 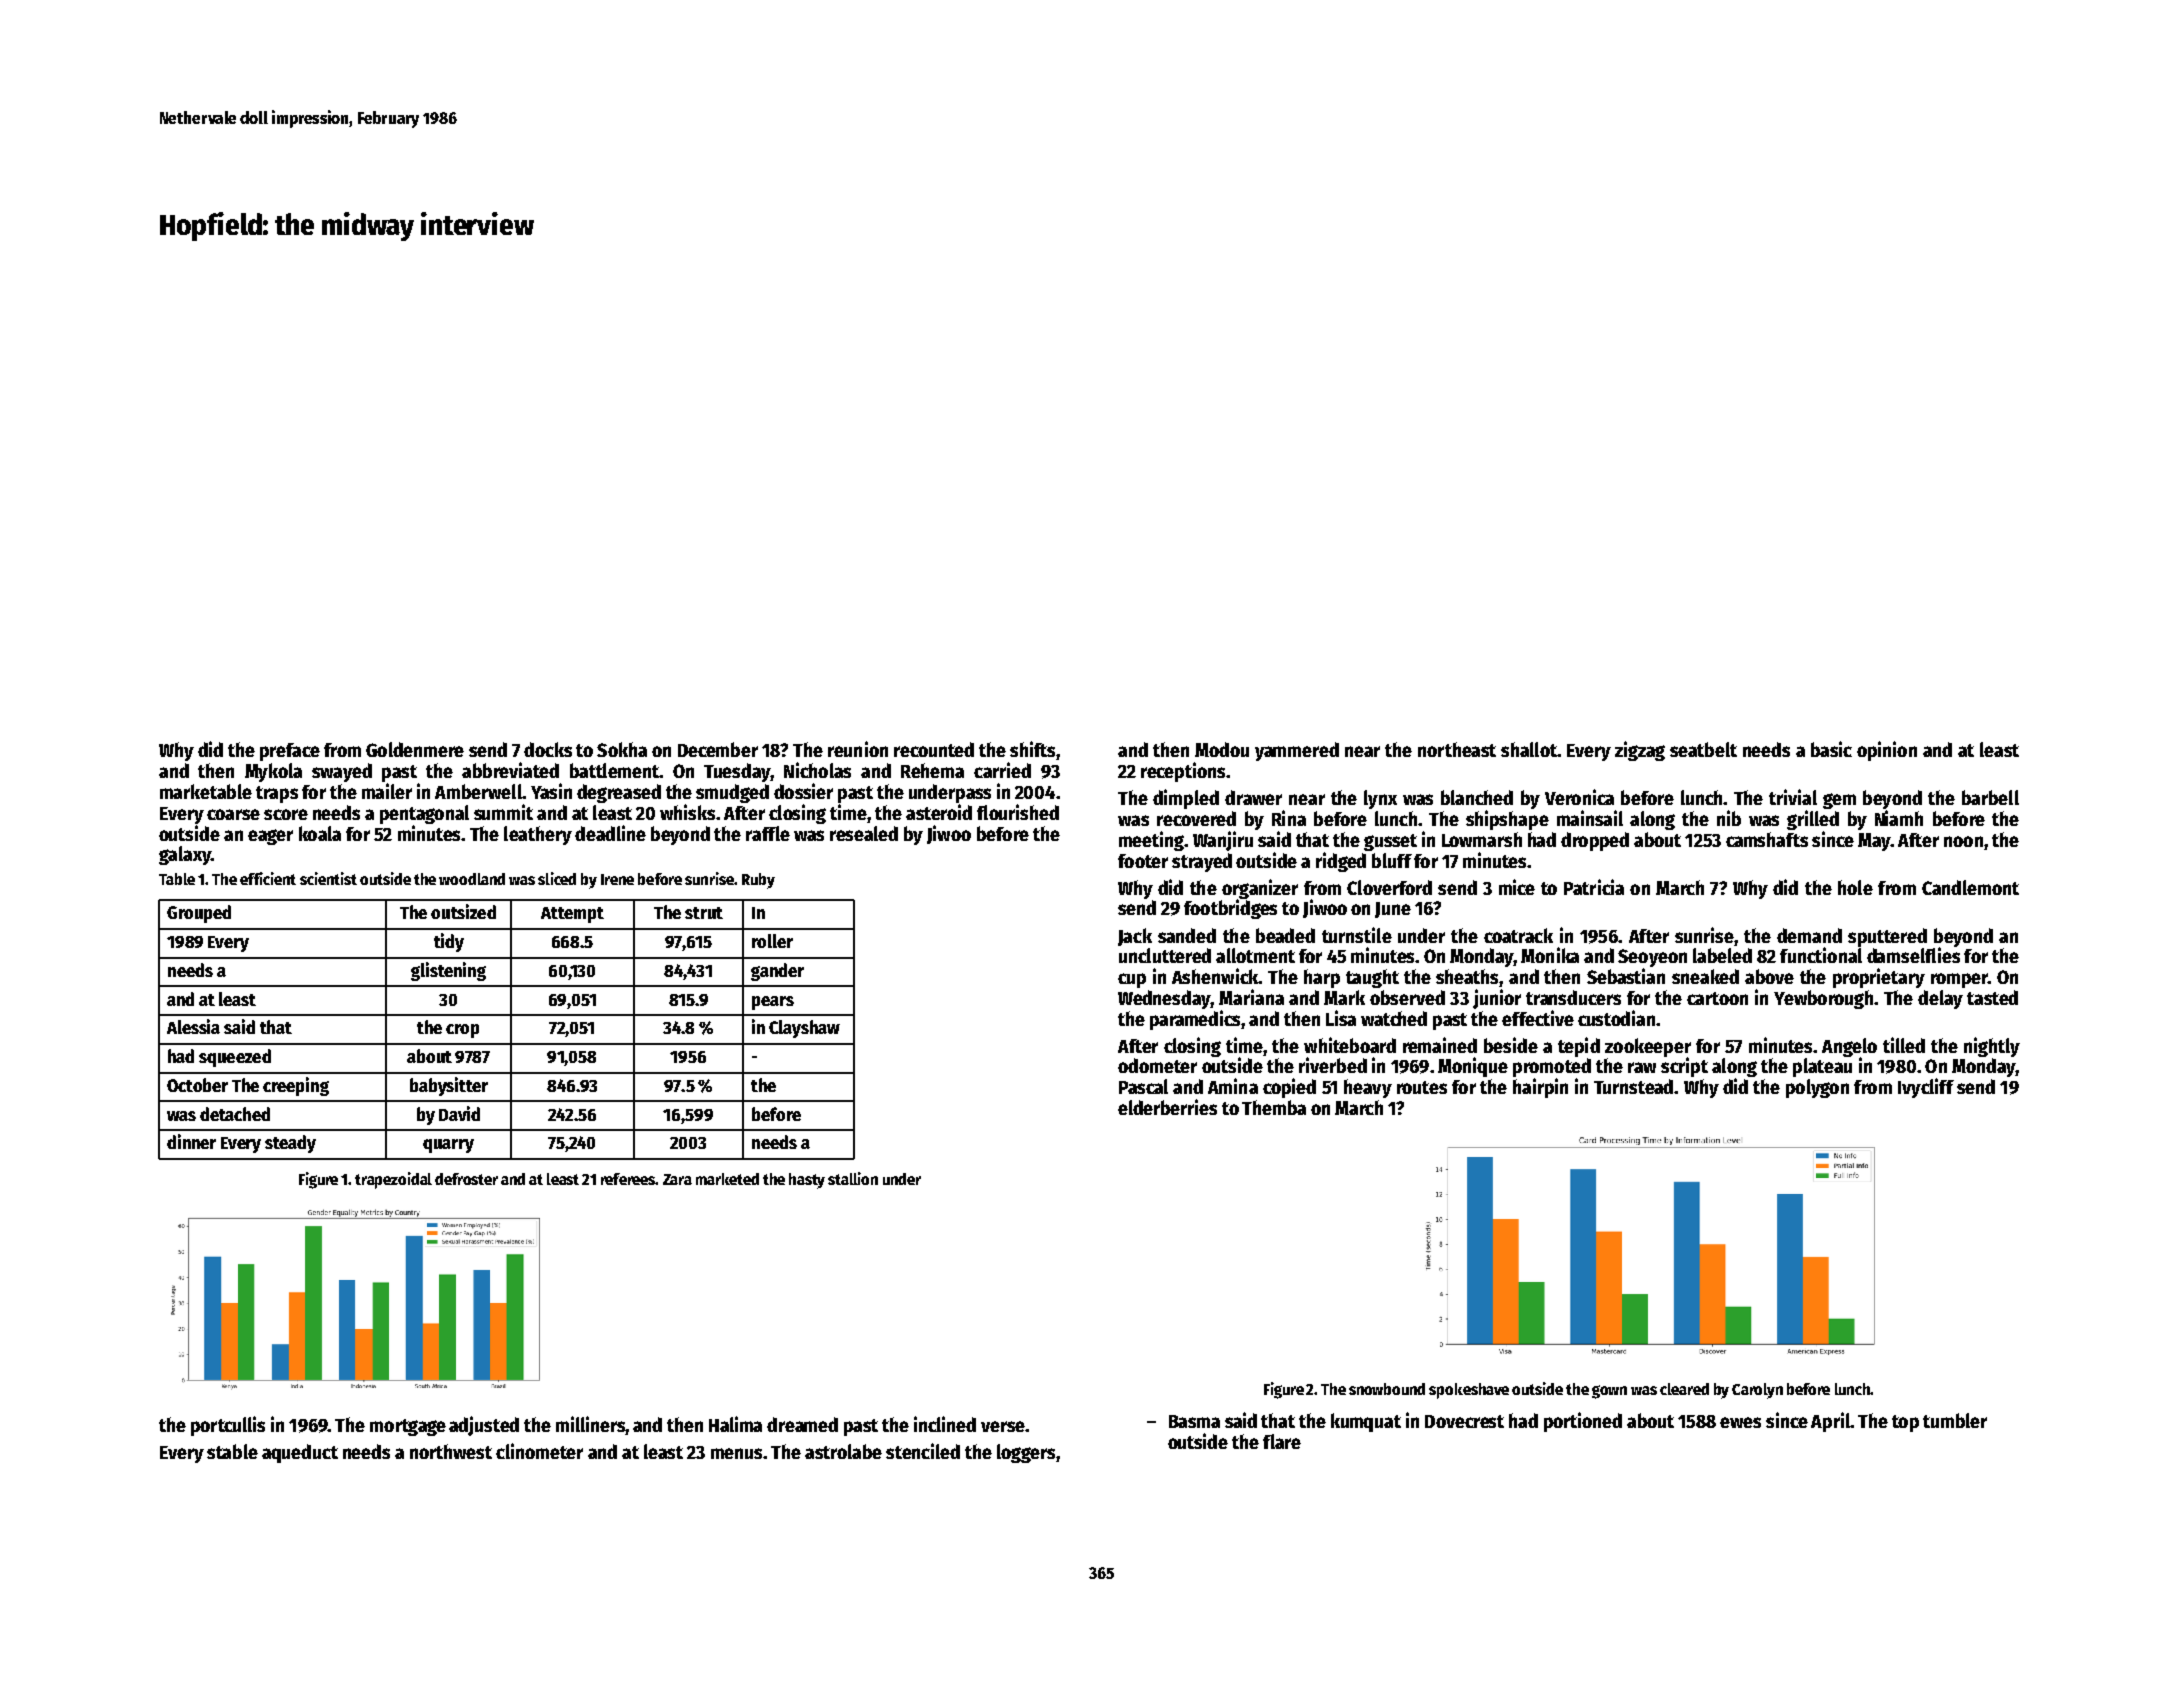 I want to click on verse, so click(x=1003, y=1426).
